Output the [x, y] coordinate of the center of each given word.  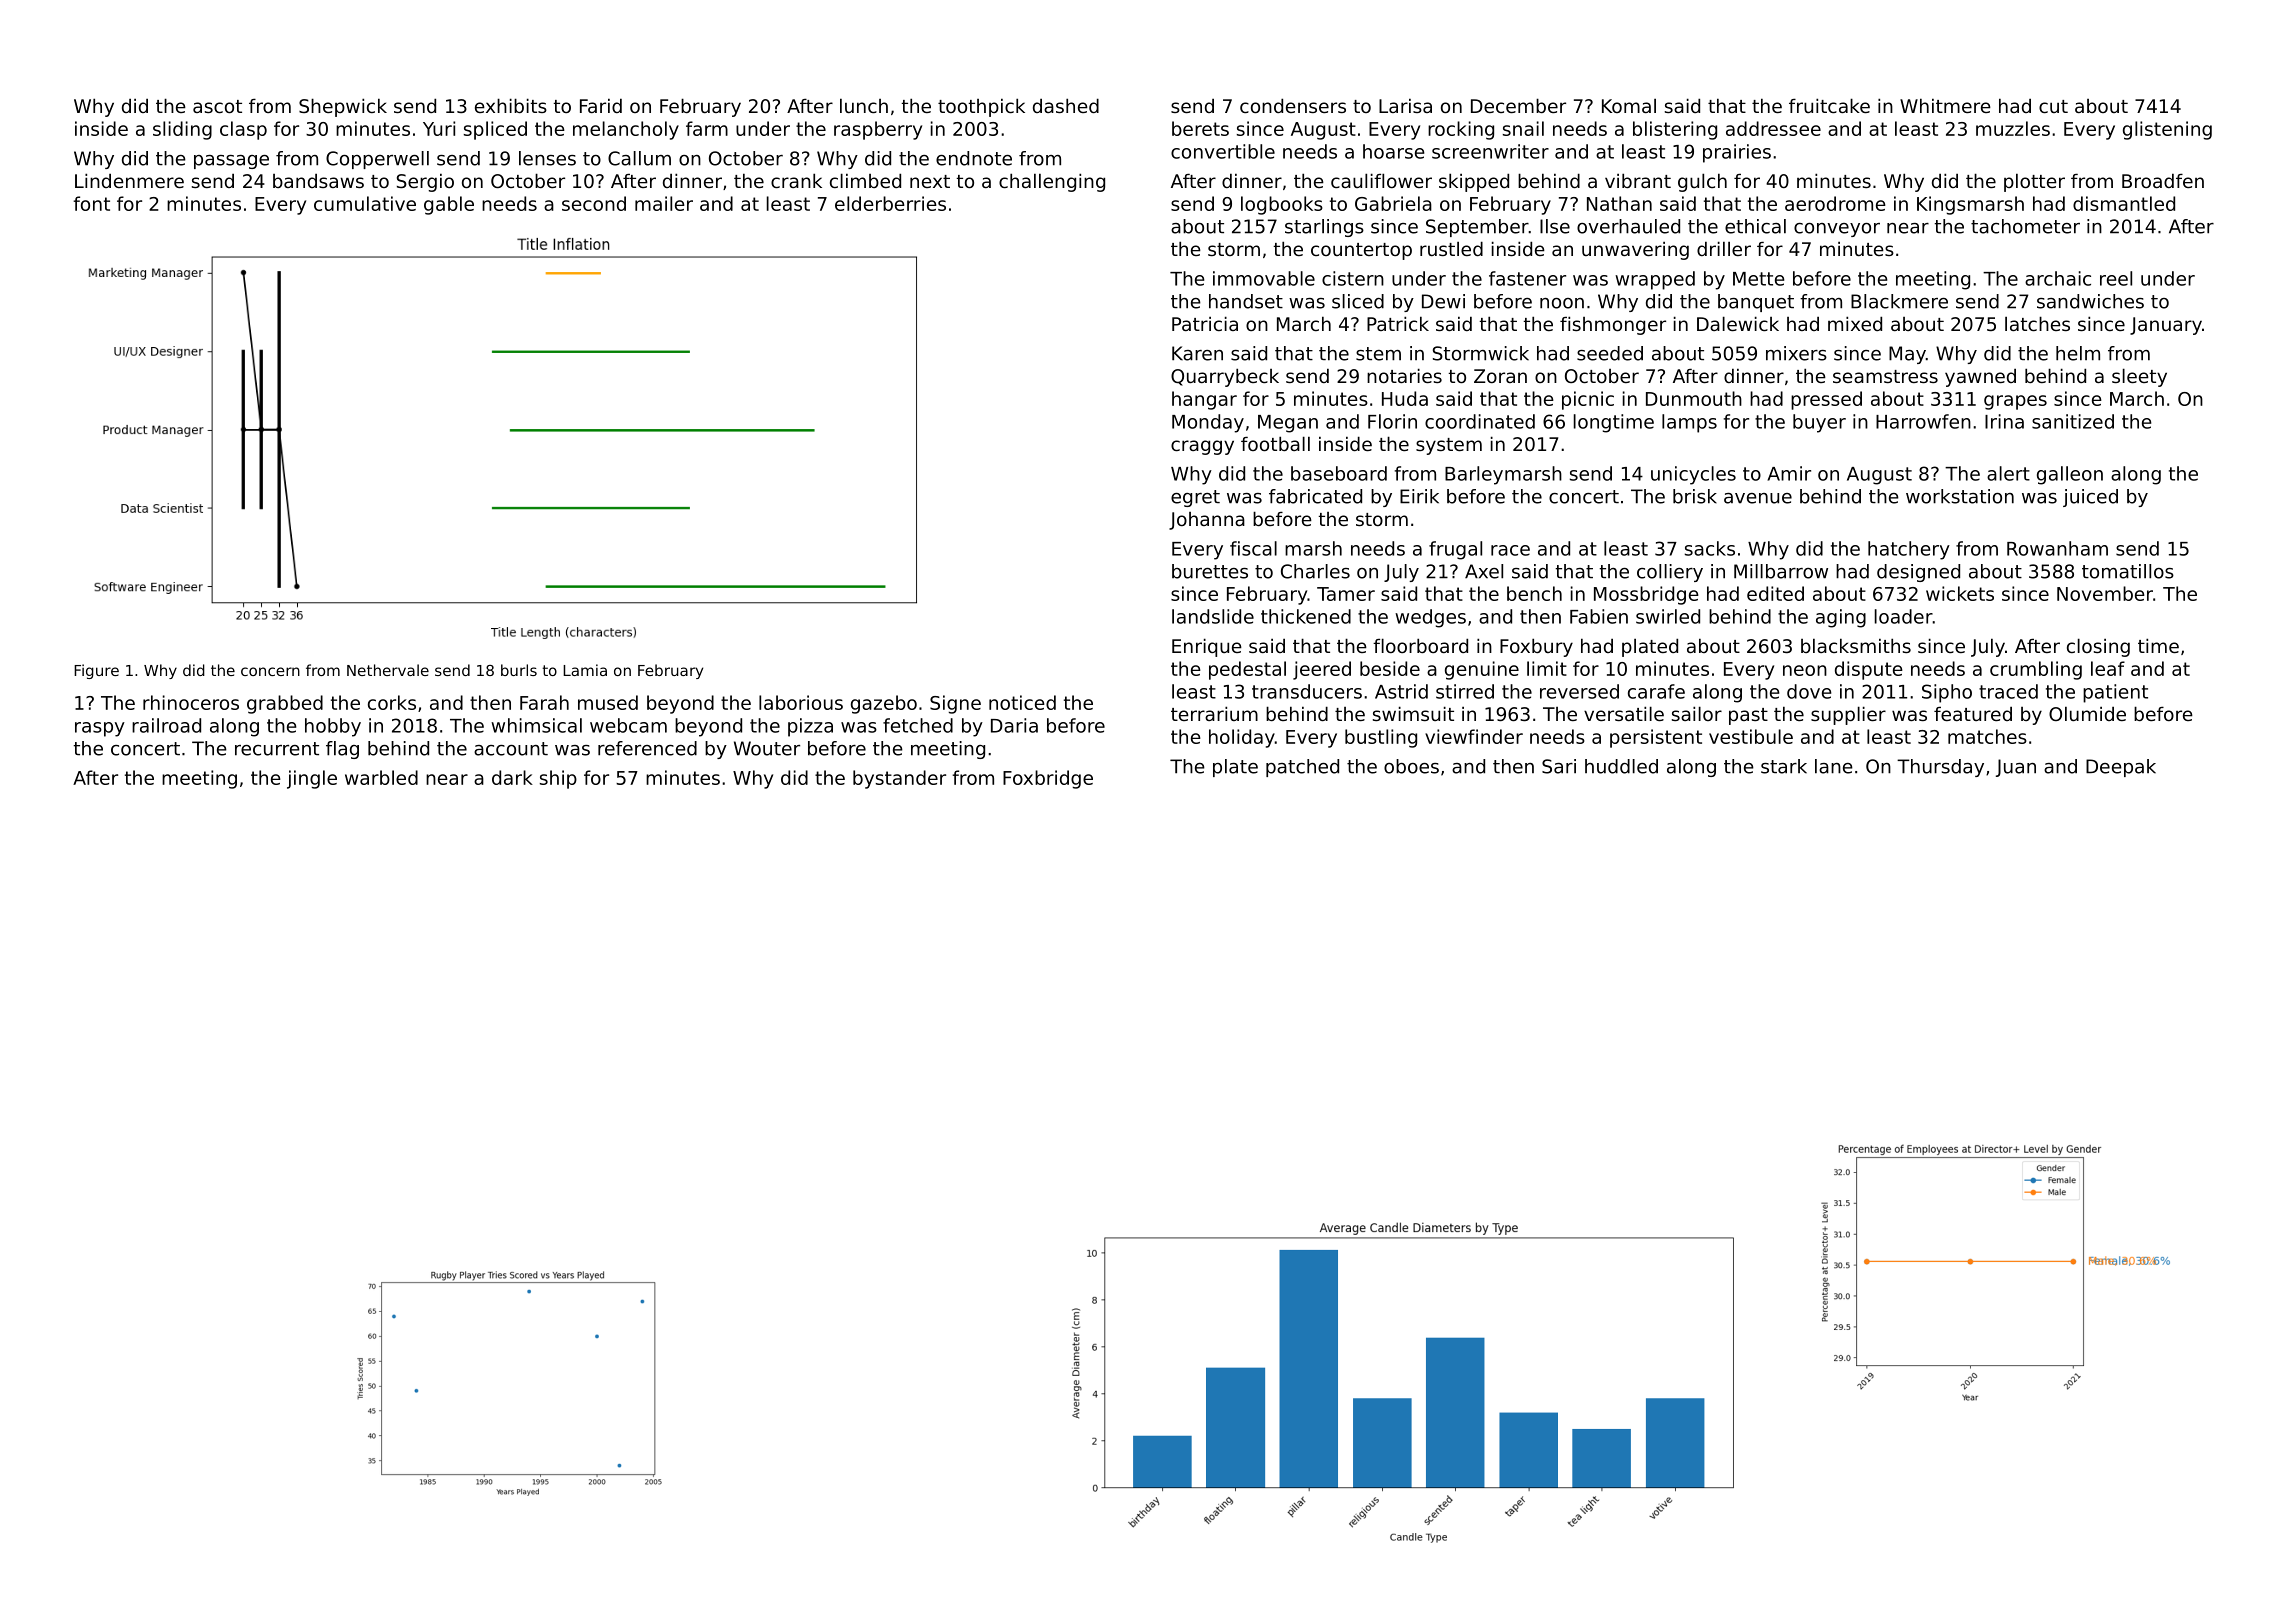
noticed [1022, 702]
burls [519, 670]
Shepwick [343, 107]
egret [1195, 498]
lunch [864, 106]
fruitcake [1829, 105]
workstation [1960, 496]
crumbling [2036, 670]
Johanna [1207, 521]
